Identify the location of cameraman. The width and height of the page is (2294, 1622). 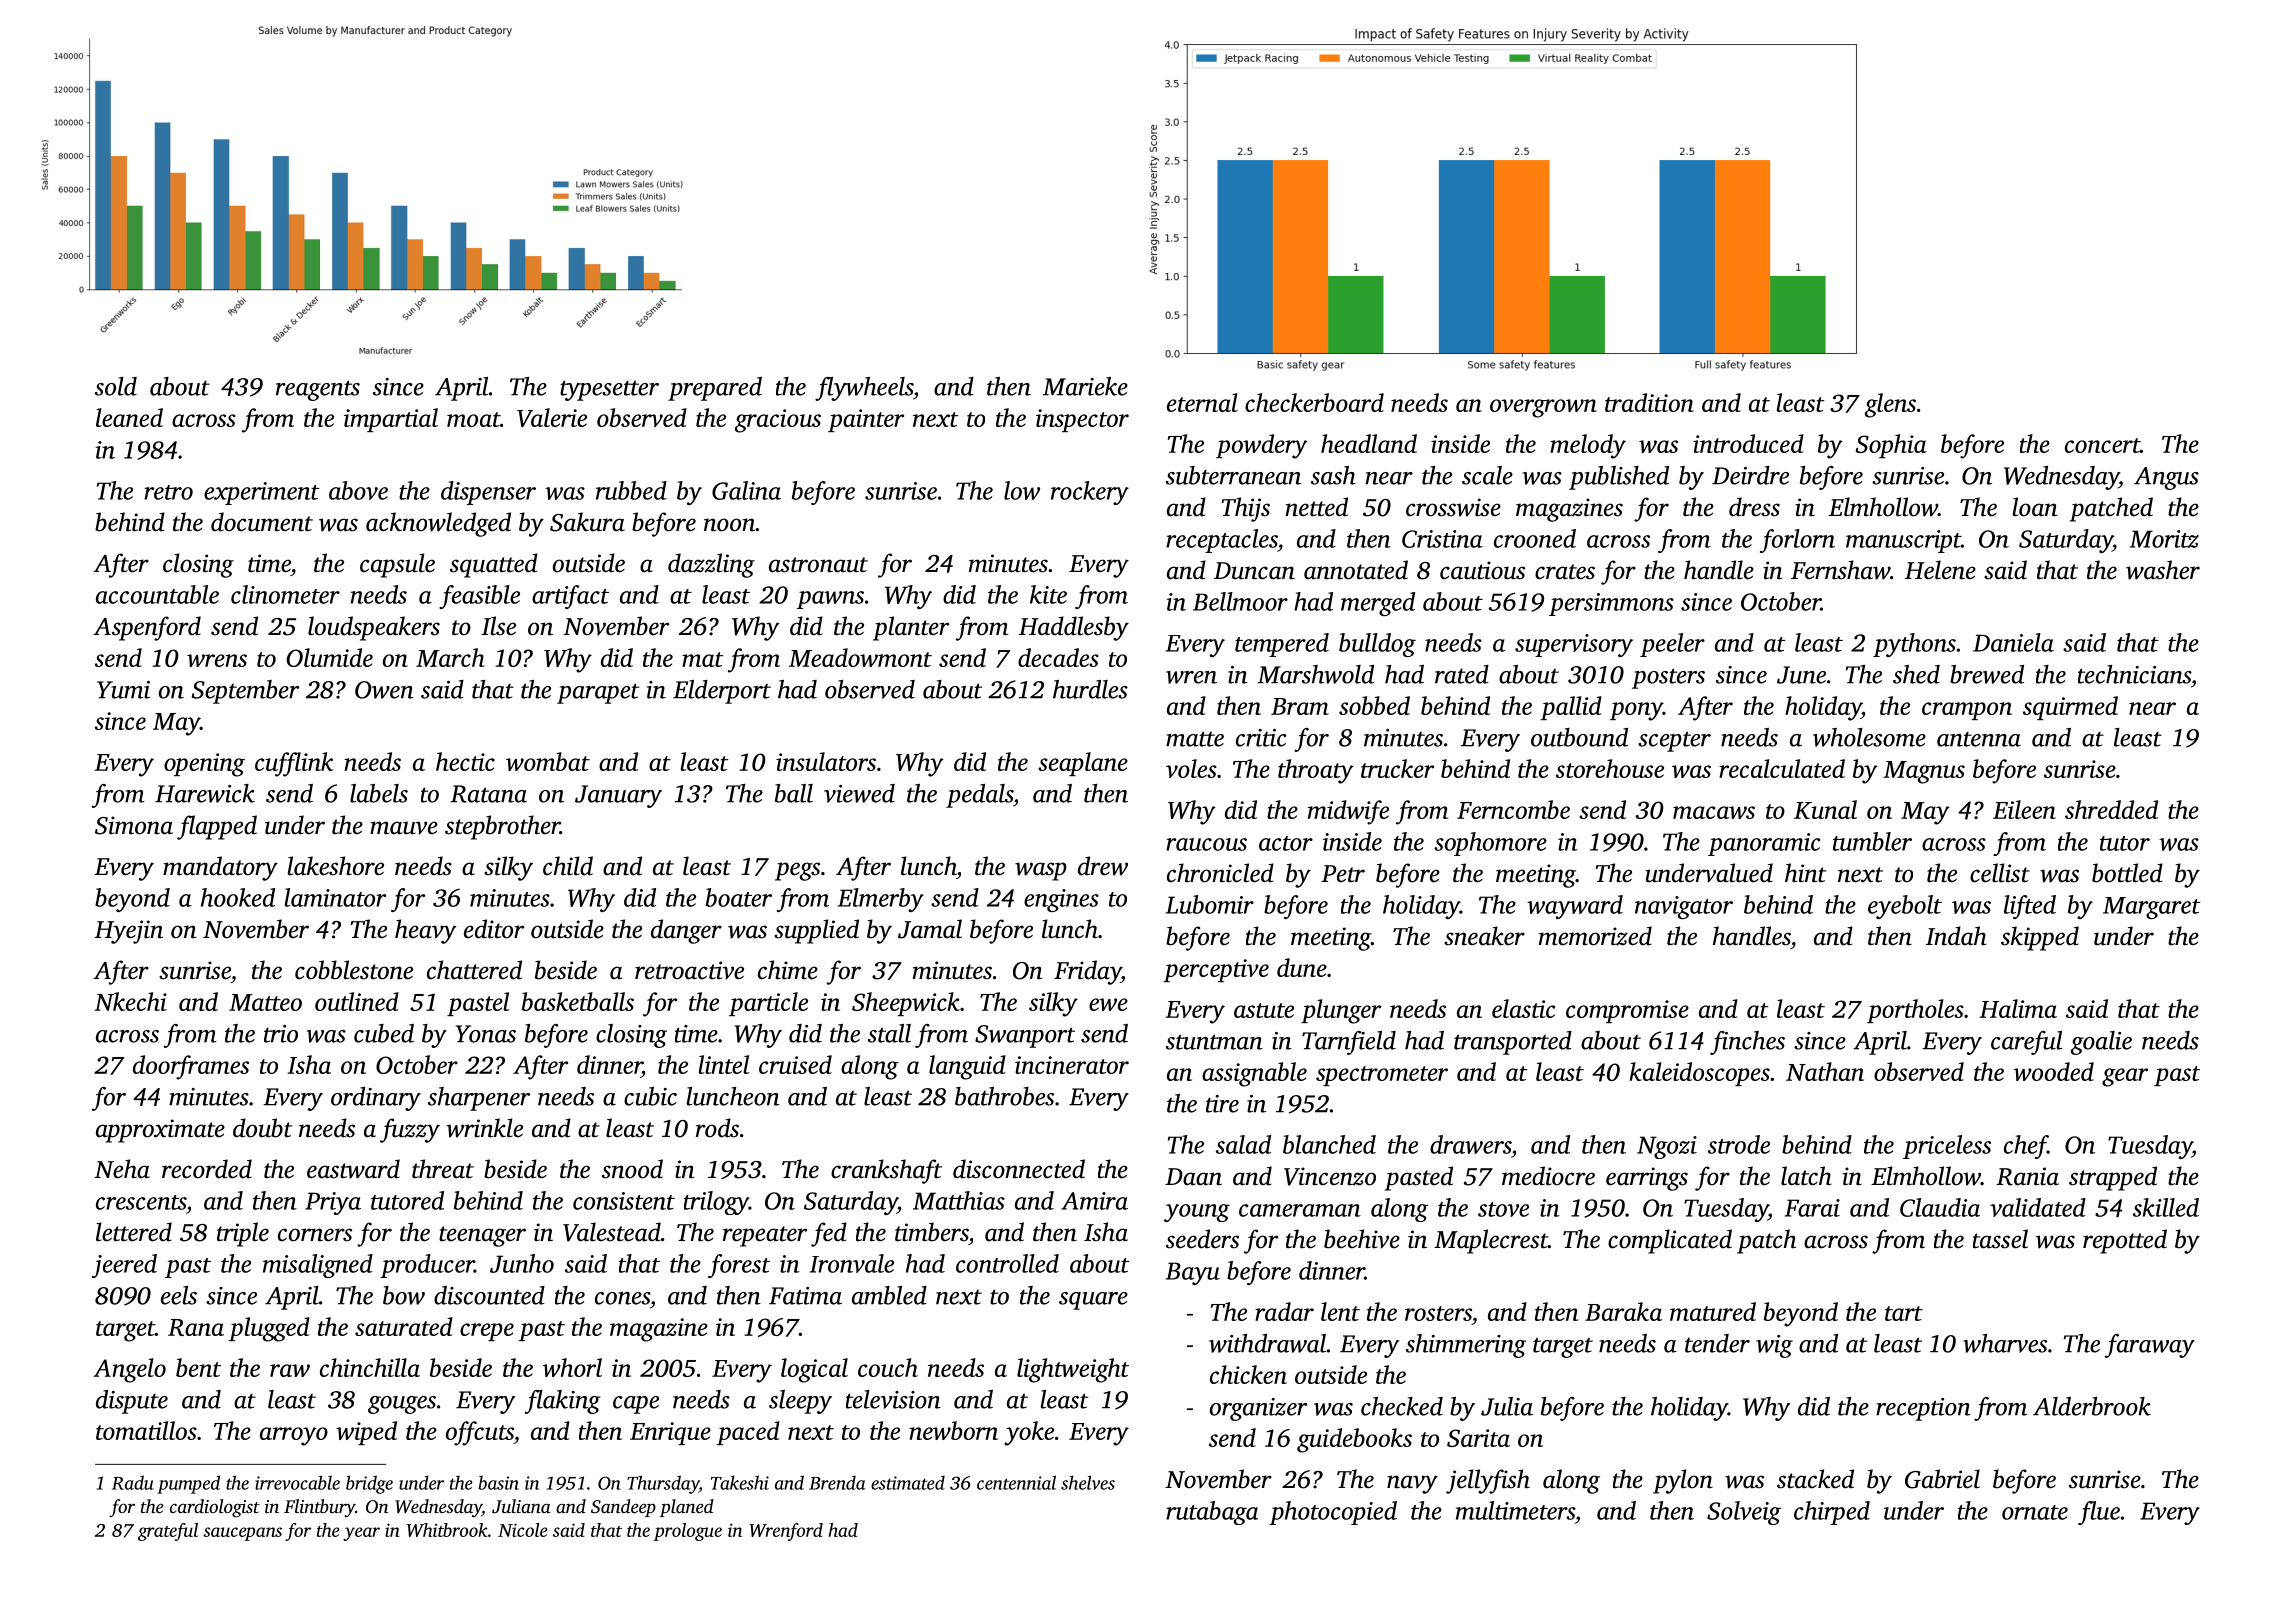
(1300, 1210).
